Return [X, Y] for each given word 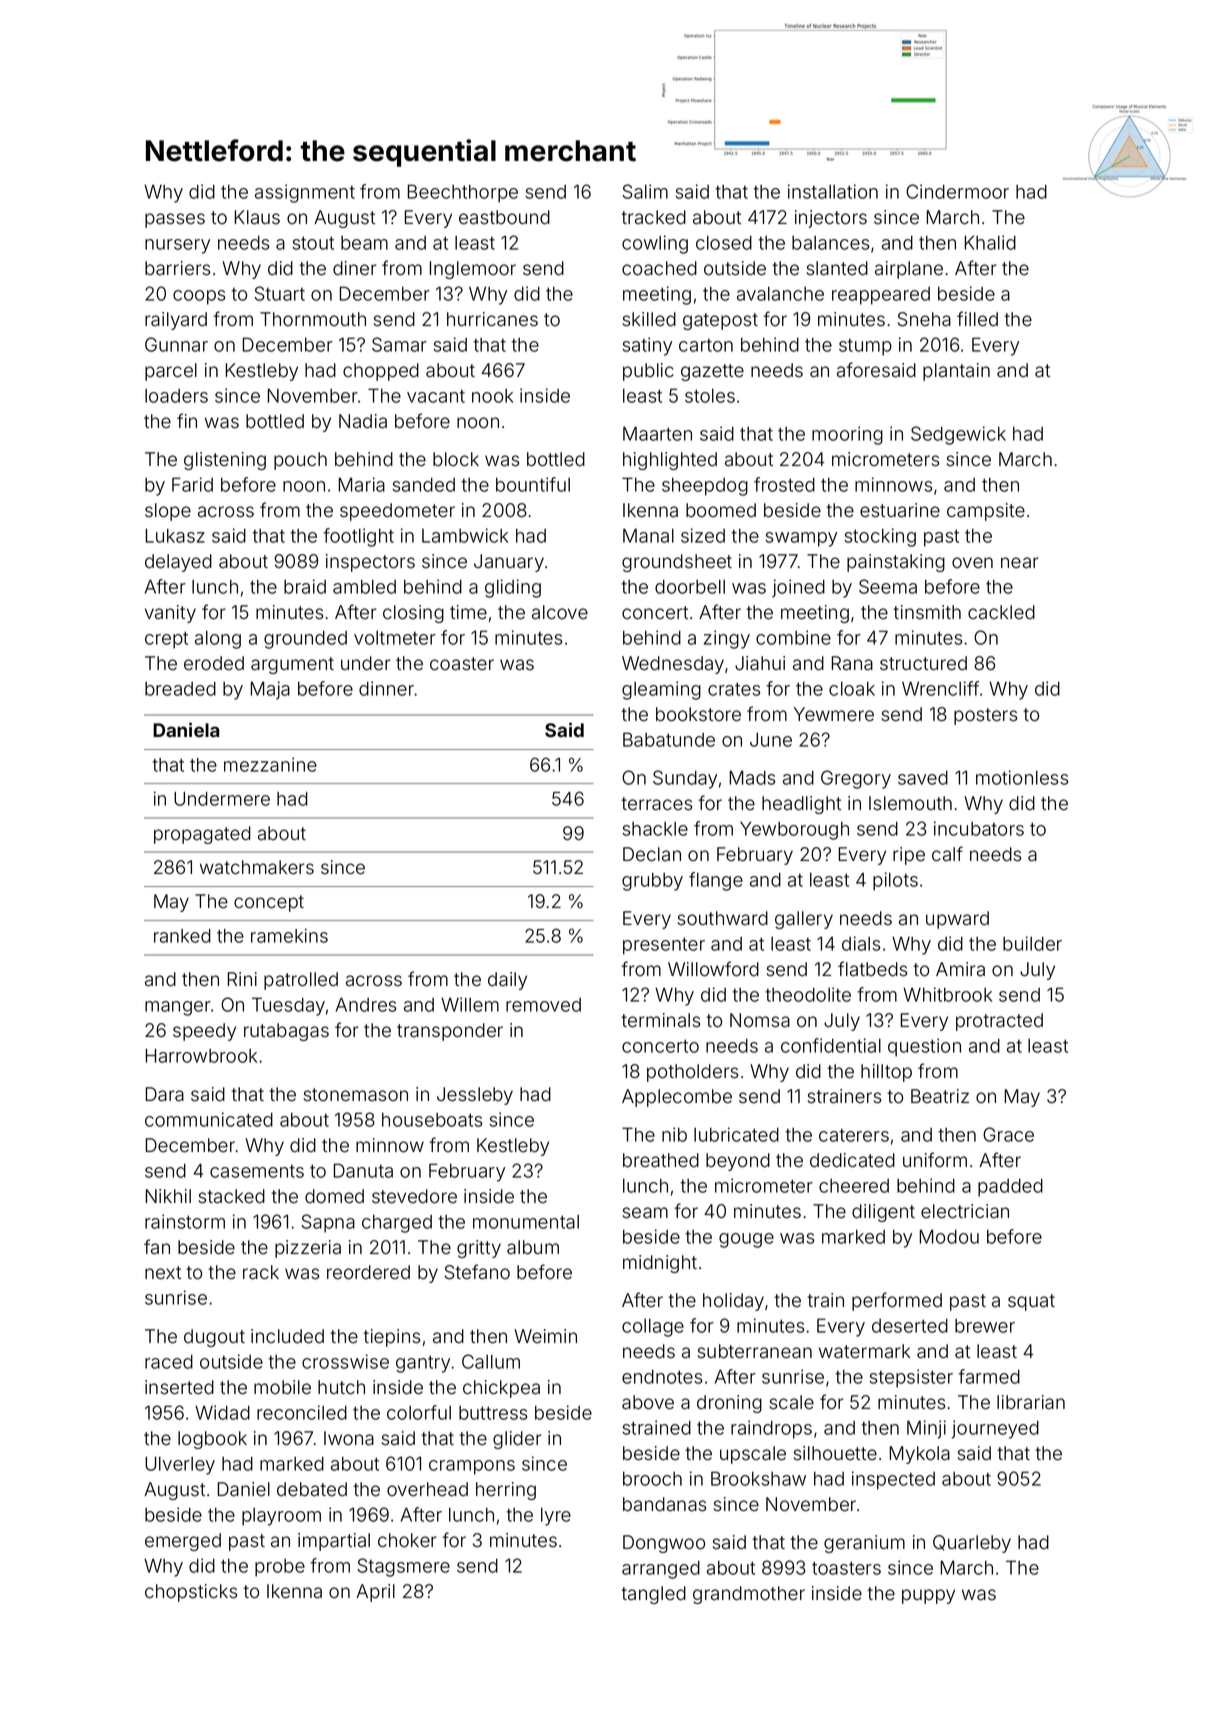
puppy [928, 1596]
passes [175, 220]
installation [833, 191]
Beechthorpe [463, 193]
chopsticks [191, 1593]
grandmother [749, 1595]
